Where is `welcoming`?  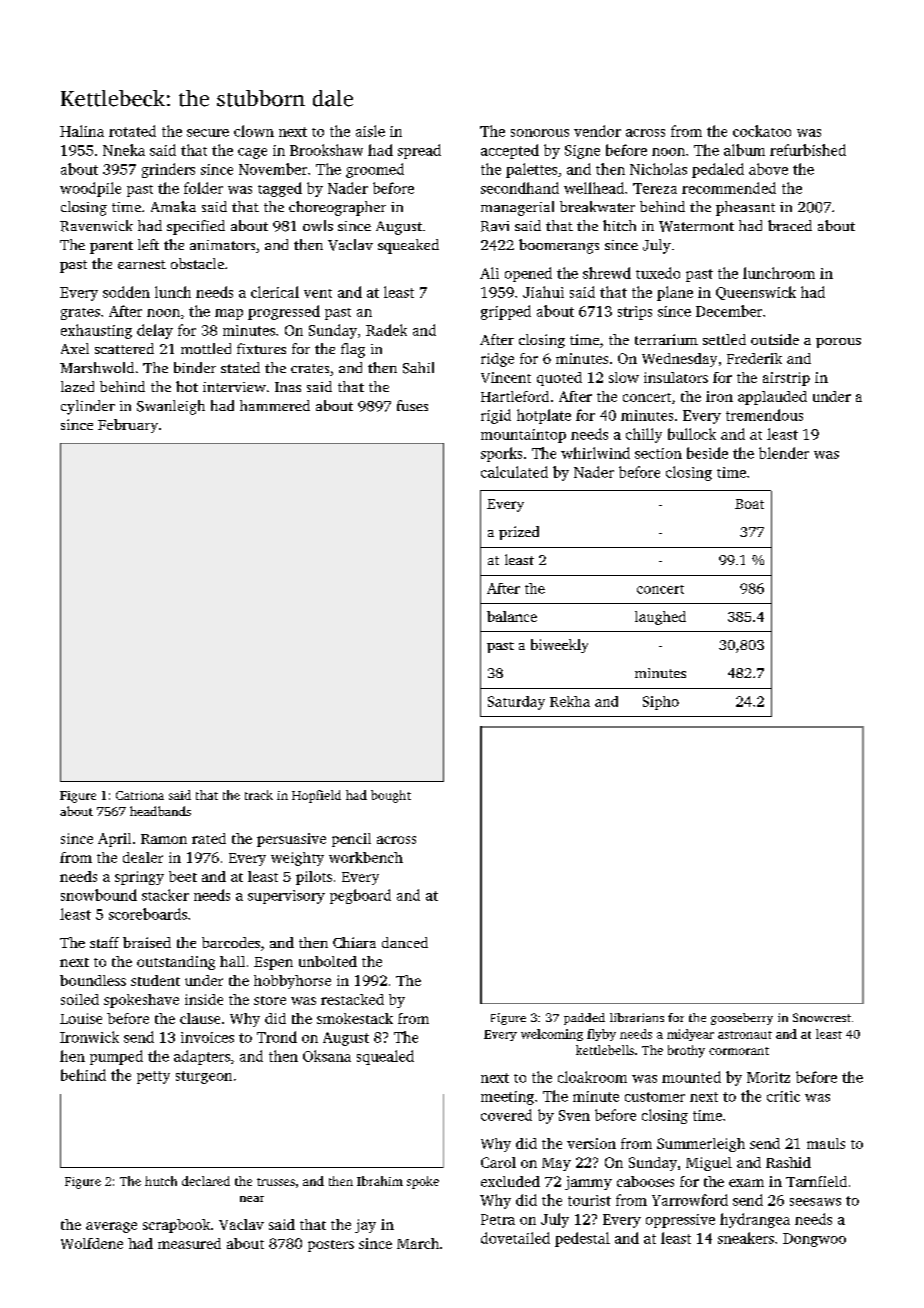
welcoming is located at coordinates (552, 1035).
